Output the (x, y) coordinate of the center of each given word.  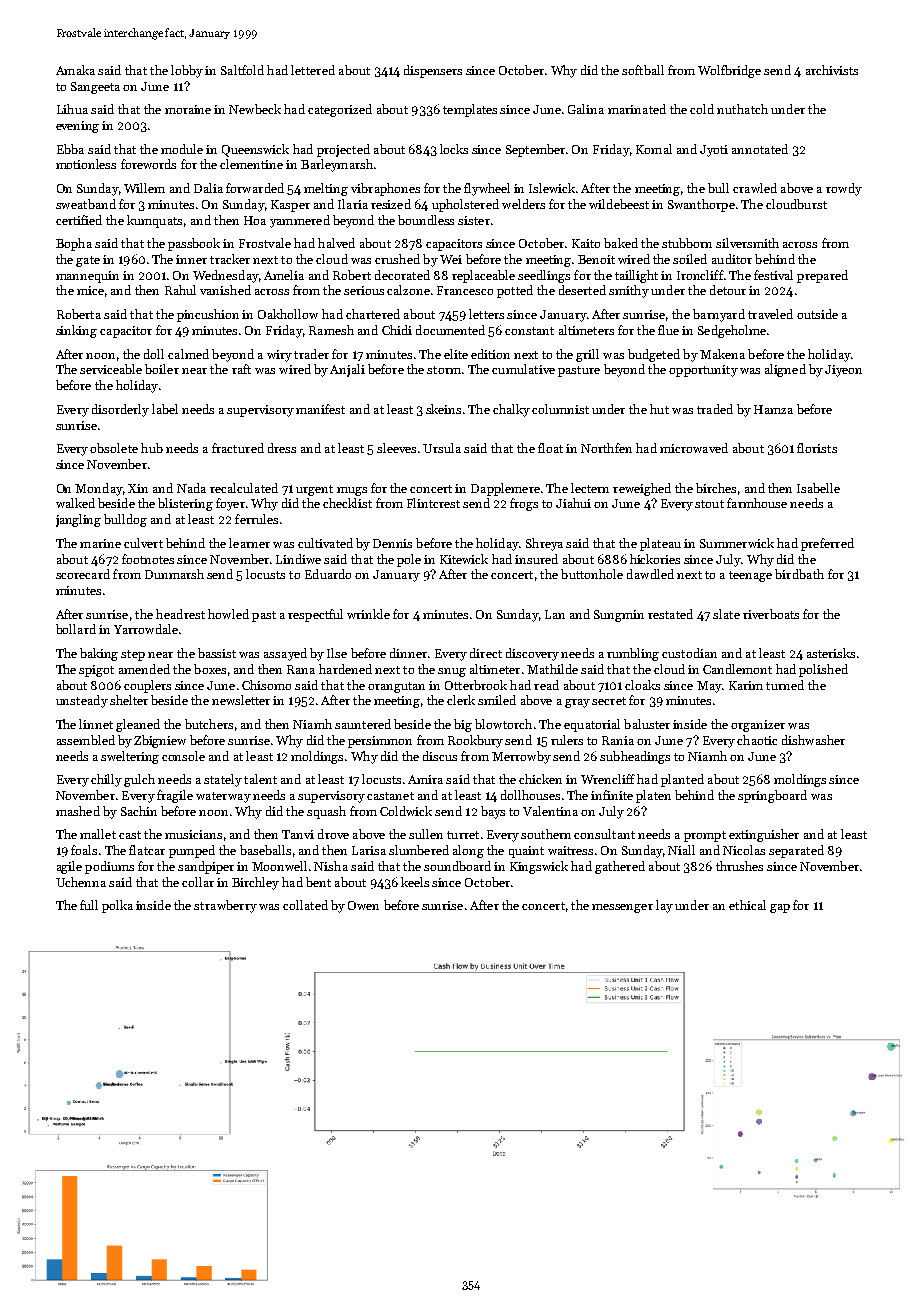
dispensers (433, 71)
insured (536, 559)
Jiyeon (843, 371)
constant (529, 331)
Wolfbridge (729, 71)
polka (117, 906)
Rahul (180, 290)
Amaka (75, 70)
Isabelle (818, 488)
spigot (96, 671)
